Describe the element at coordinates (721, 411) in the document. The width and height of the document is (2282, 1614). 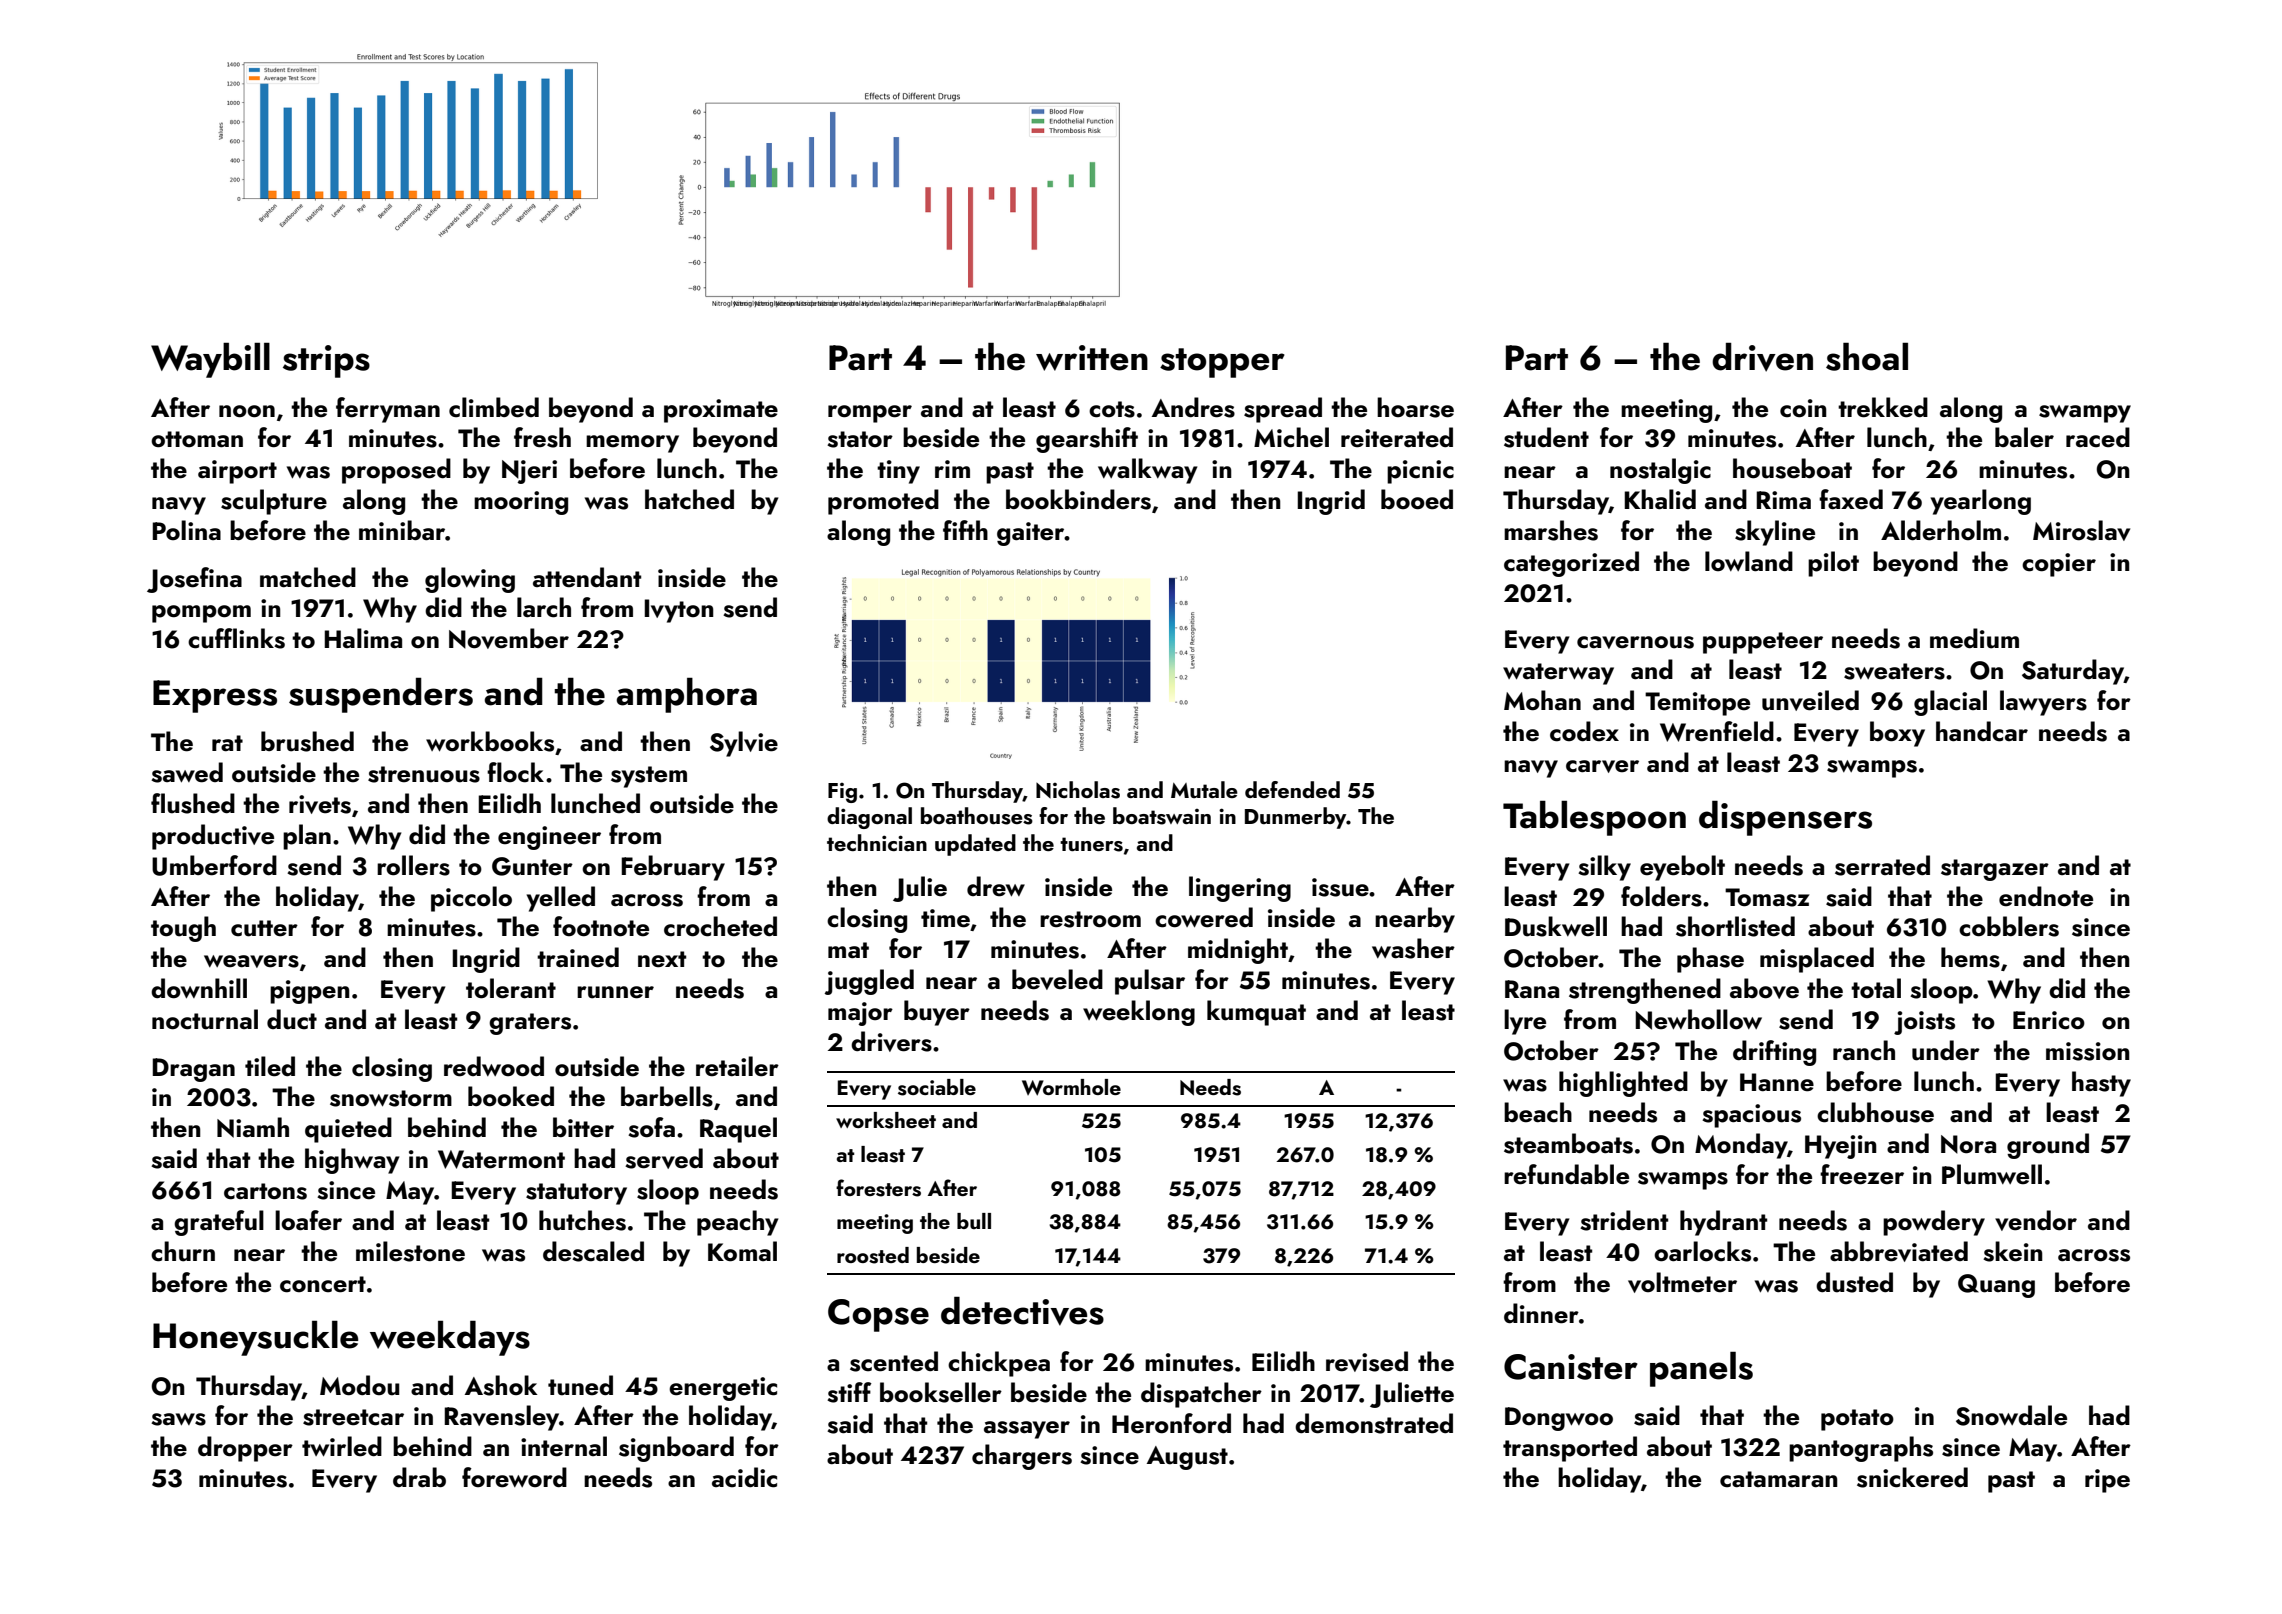
I see `proximate` at that location.
